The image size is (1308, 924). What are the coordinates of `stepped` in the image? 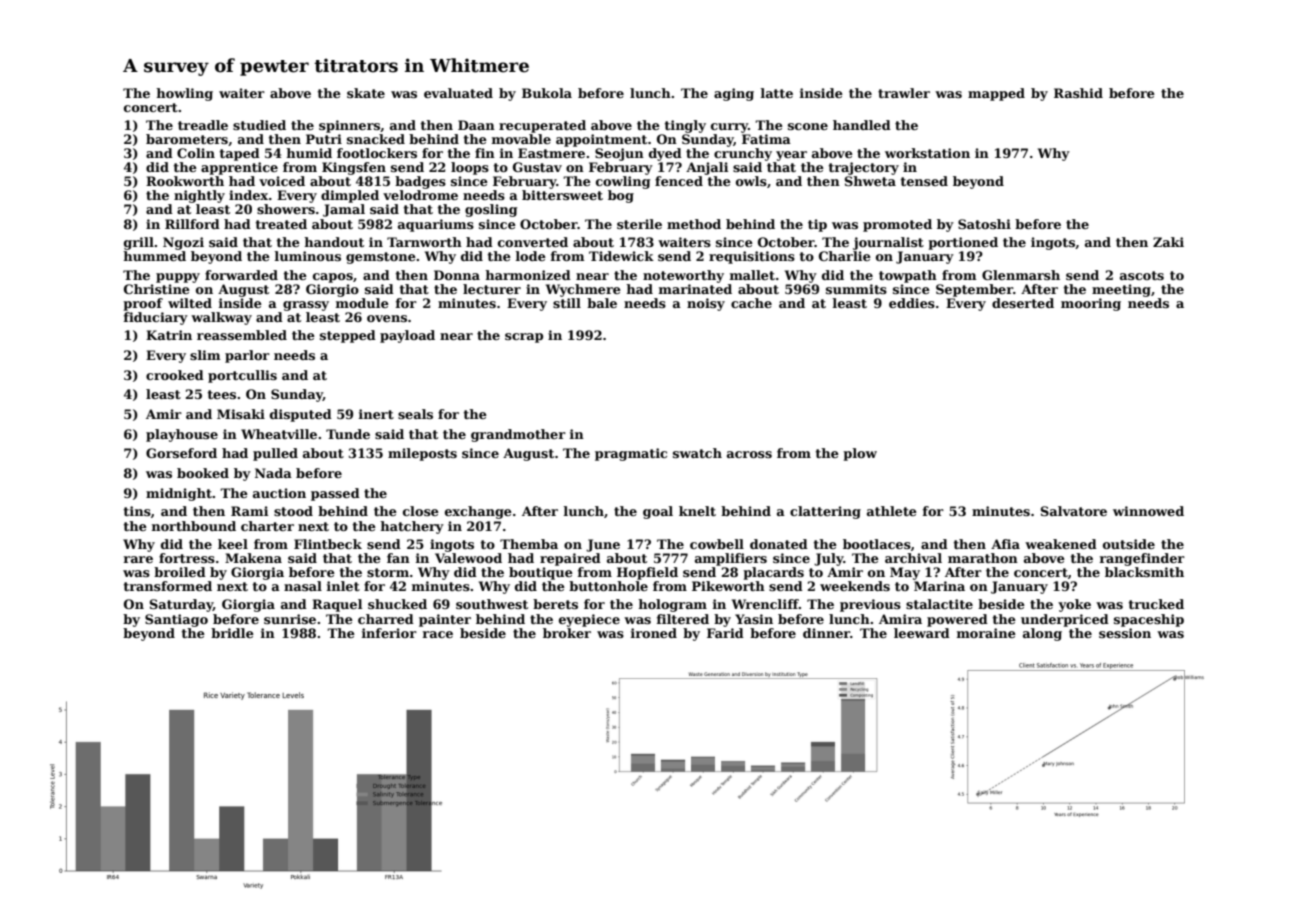 It's located at (348, 336).
